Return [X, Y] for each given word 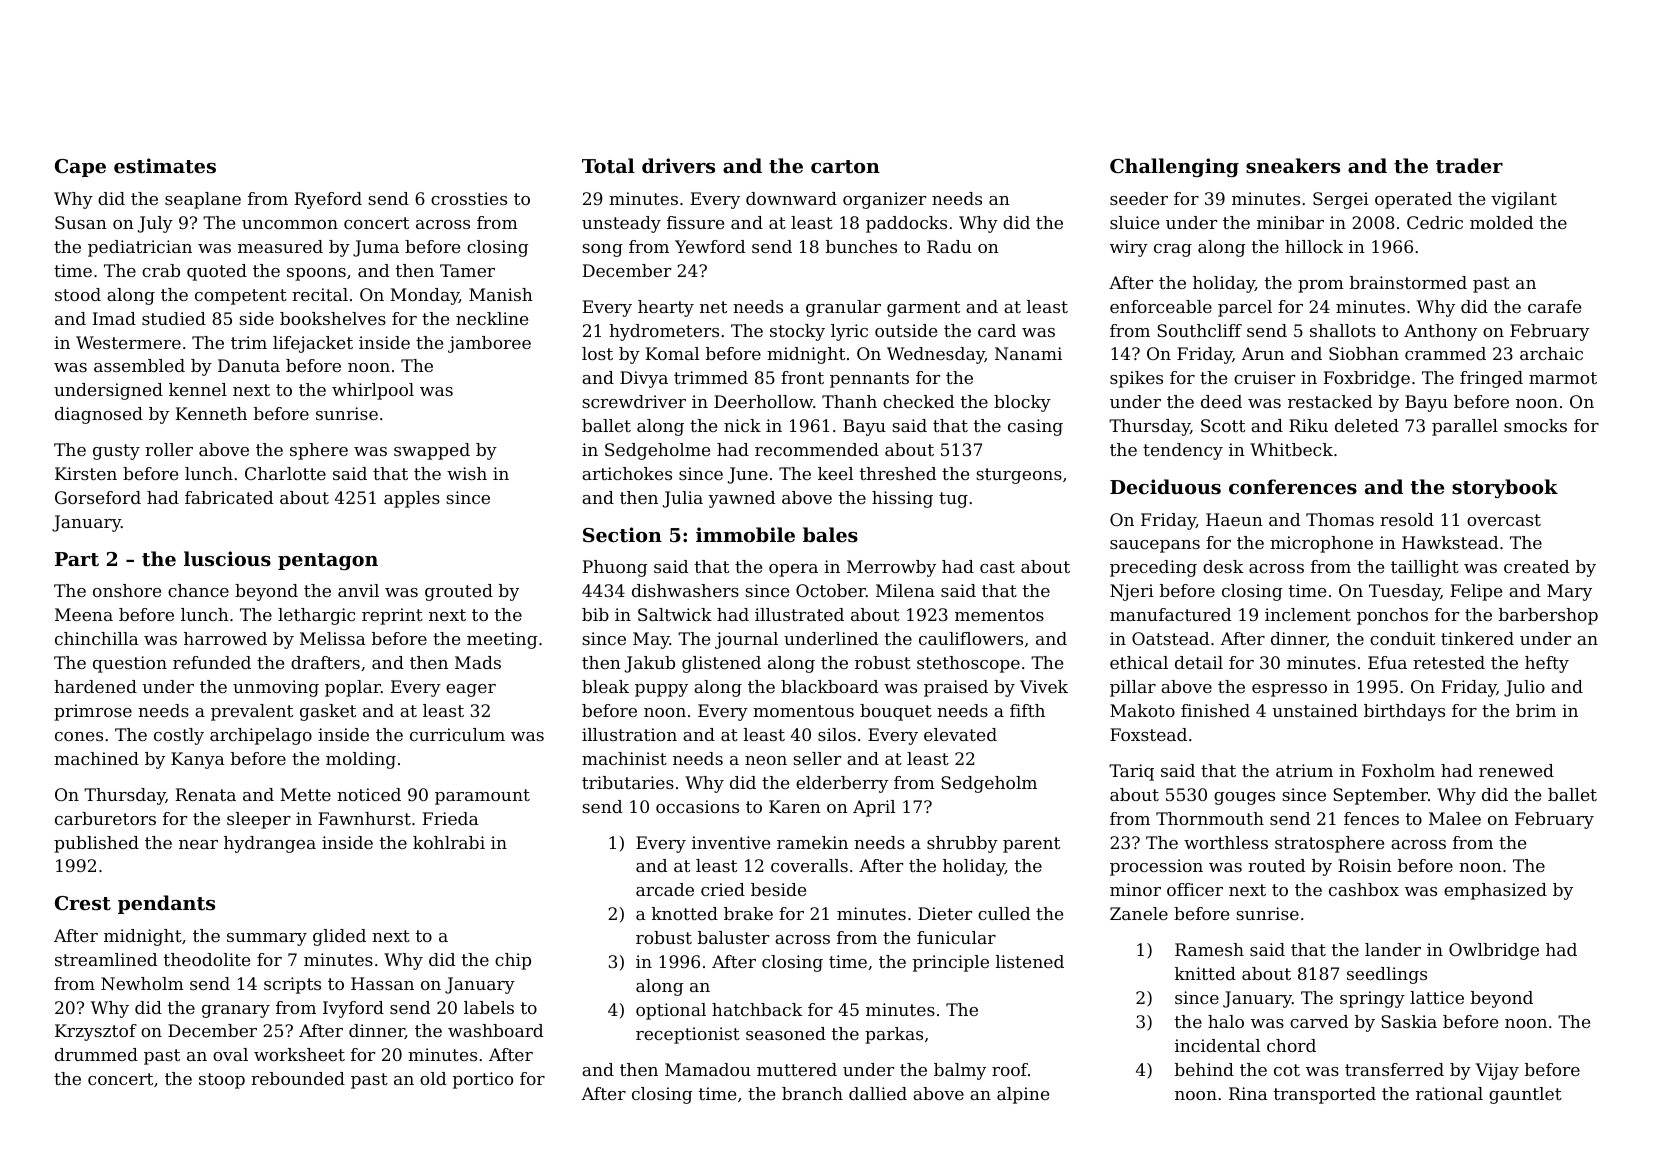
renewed [1516, 770]
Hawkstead [1450, 542]
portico [483, 1080]
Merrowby [891, 568]
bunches [861, 246]
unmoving [276, 688]
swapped [432, 451]
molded [1501, 222]
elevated [960, 734]
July [155, 224]
